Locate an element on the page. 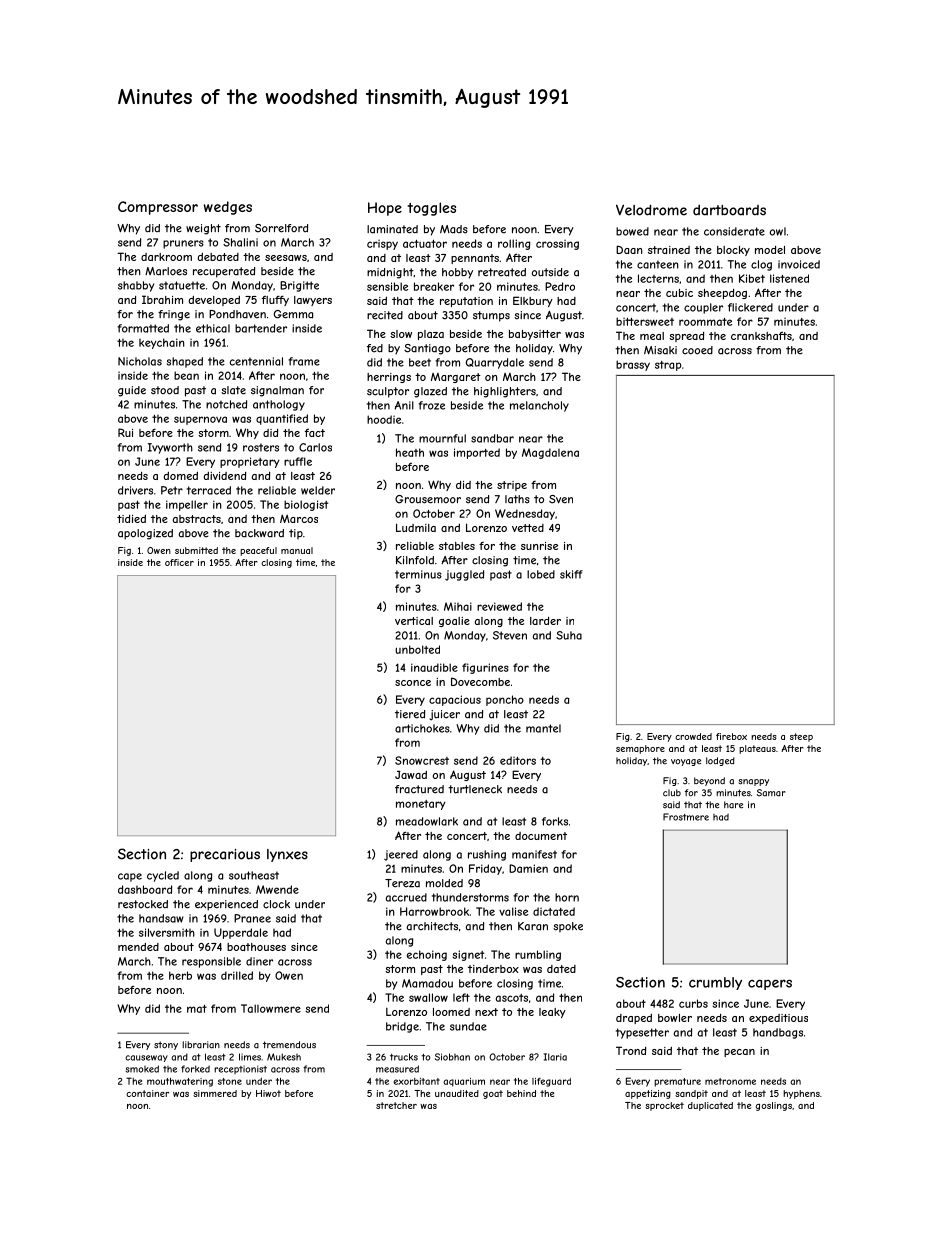 Image resolution: width=952 pixels, height=1233 pixels. meadowlark is located at coordinates (427, 821).
